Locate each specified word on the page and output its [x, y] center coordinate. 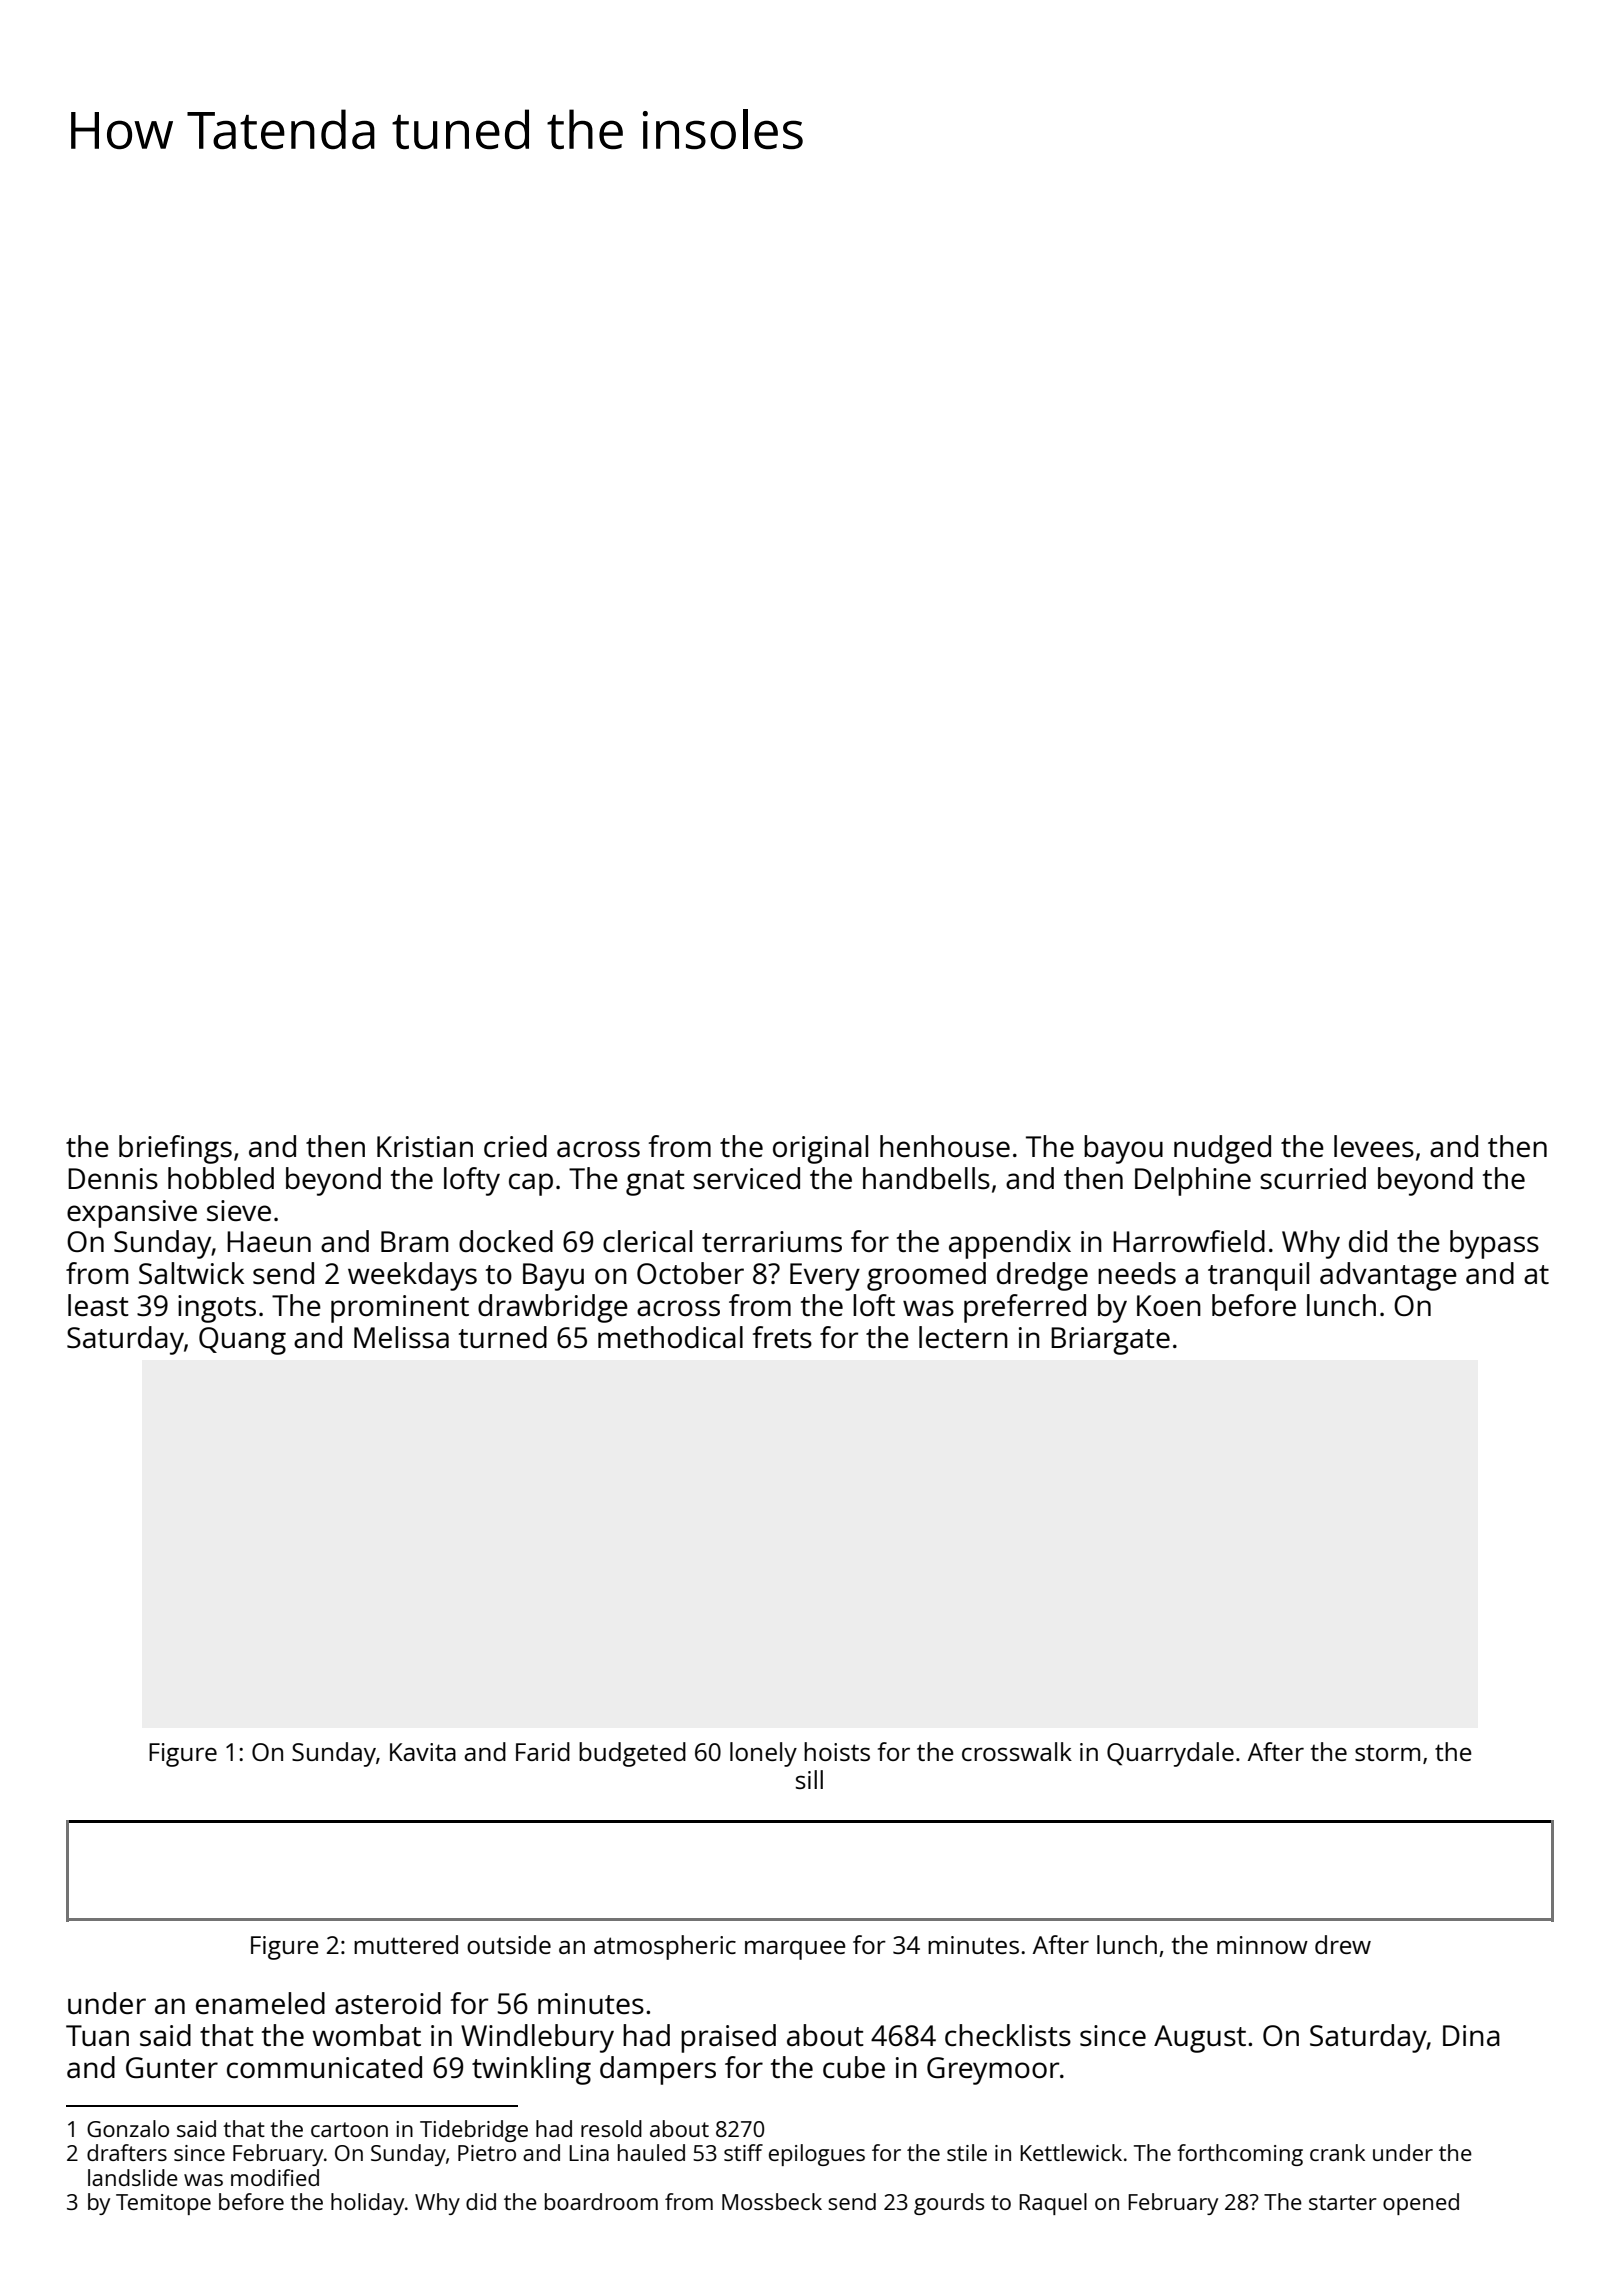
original [820, 1149]
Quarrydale [1170, 1754]
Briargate [1110, 1341]
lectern [963, 1337]
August [1200, 2039]
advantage [1388, 1276]
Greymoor [993, 2071]
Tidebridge [474, 2131]
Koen [1169, 1305]
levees [1374, 1146]
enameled [260, 2003]
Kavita [423, 1752]
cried [515, 1146]
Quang [242, 1341]
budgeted [632, 1754]
